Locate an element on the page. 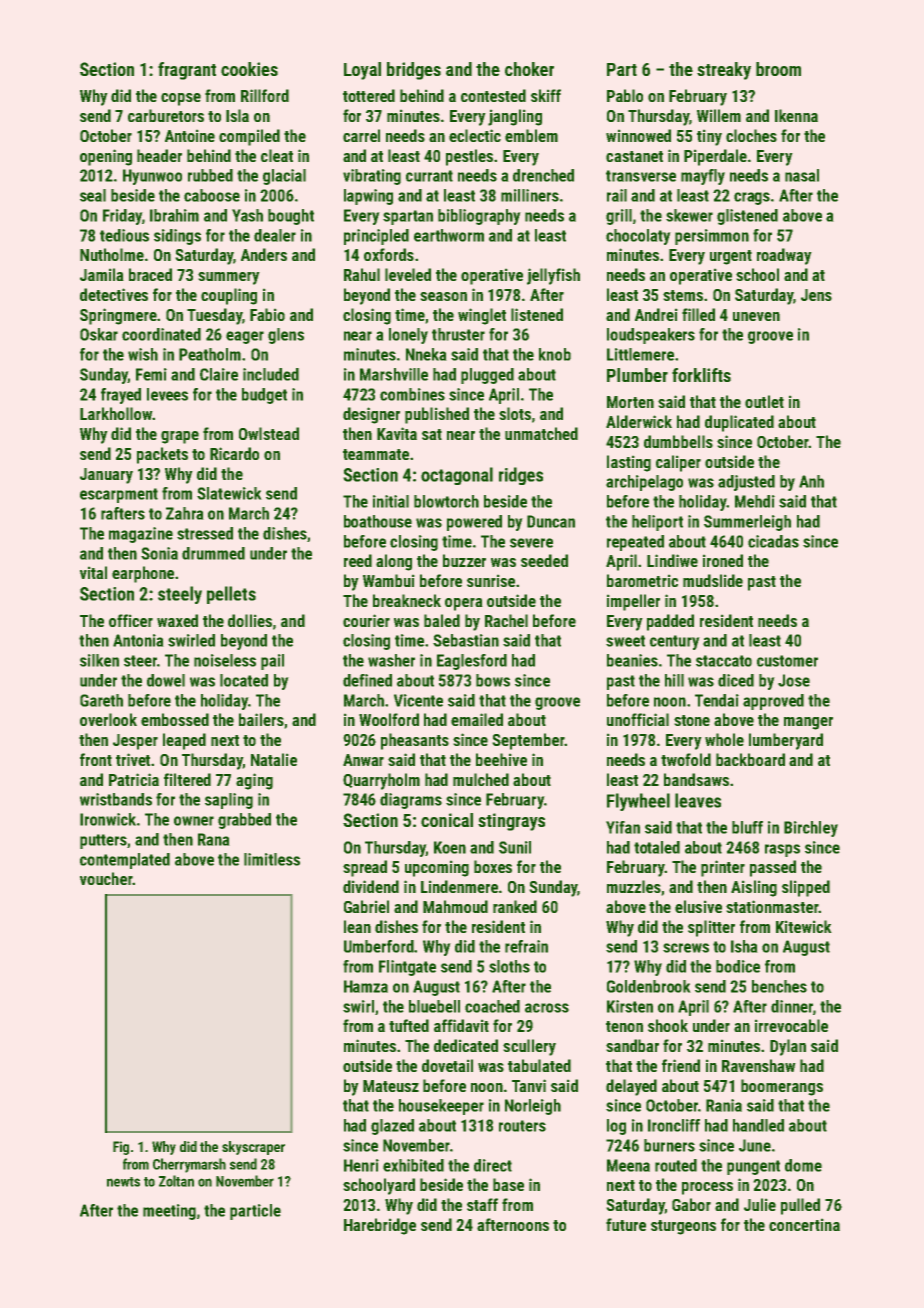 This image has width=924, height=1308. Rahul is located at coordinates (362, 274).
